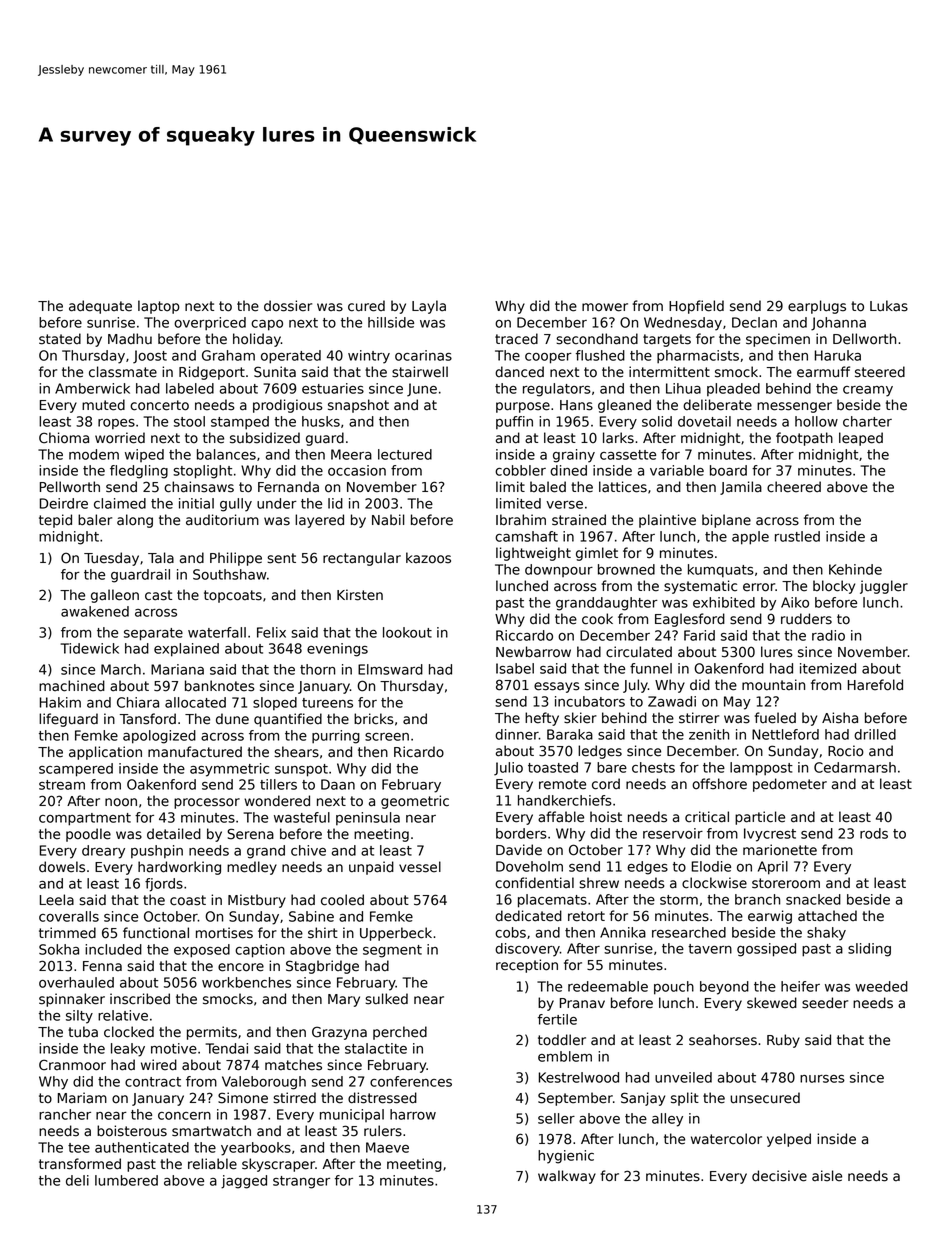  I want to click on Cedarmarsh, so click(855, 767).
